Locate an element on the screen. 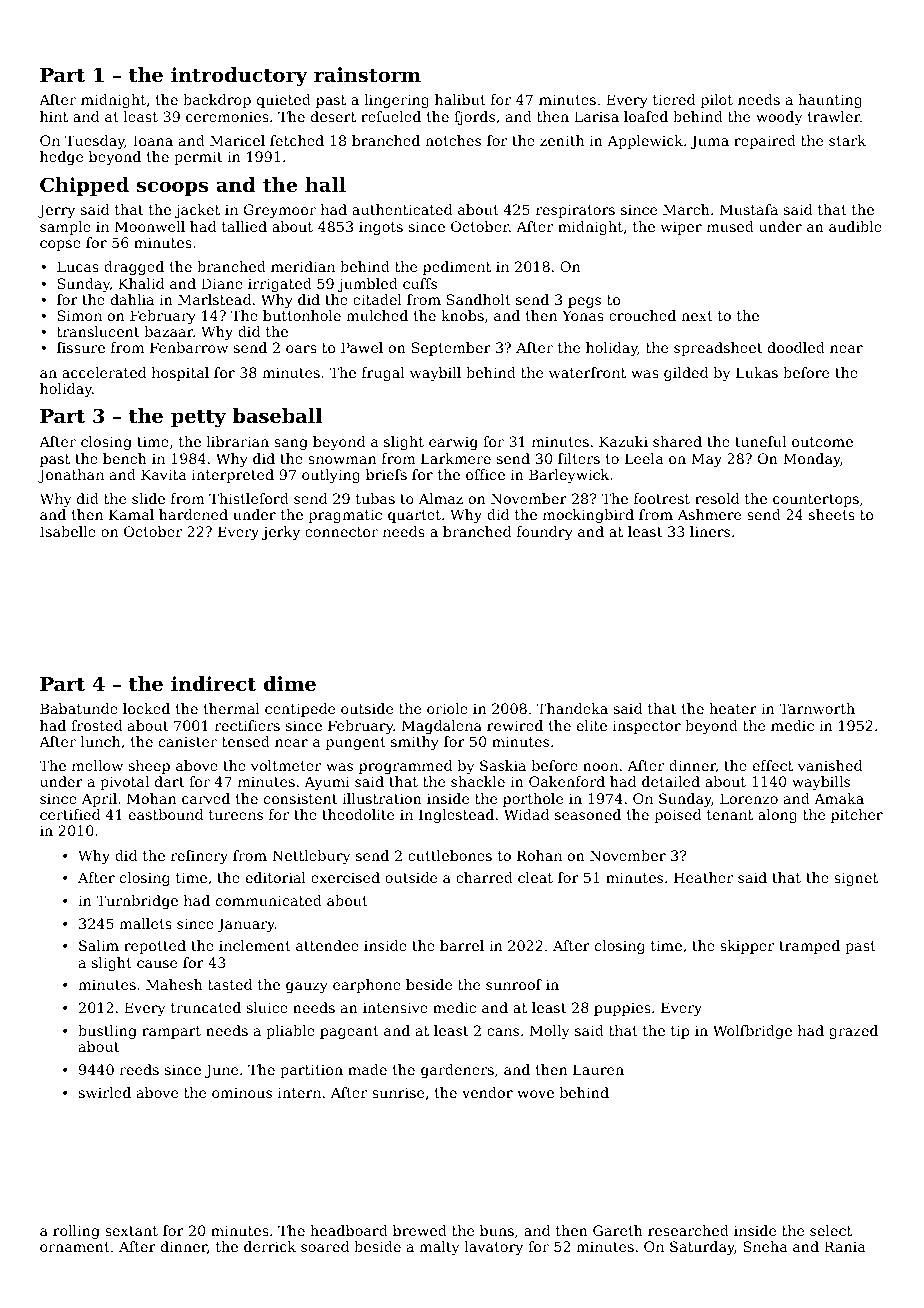 Image resolution: width=924 pixels, height=1308 pixels. foundry is located at coordinates (545, 533).
